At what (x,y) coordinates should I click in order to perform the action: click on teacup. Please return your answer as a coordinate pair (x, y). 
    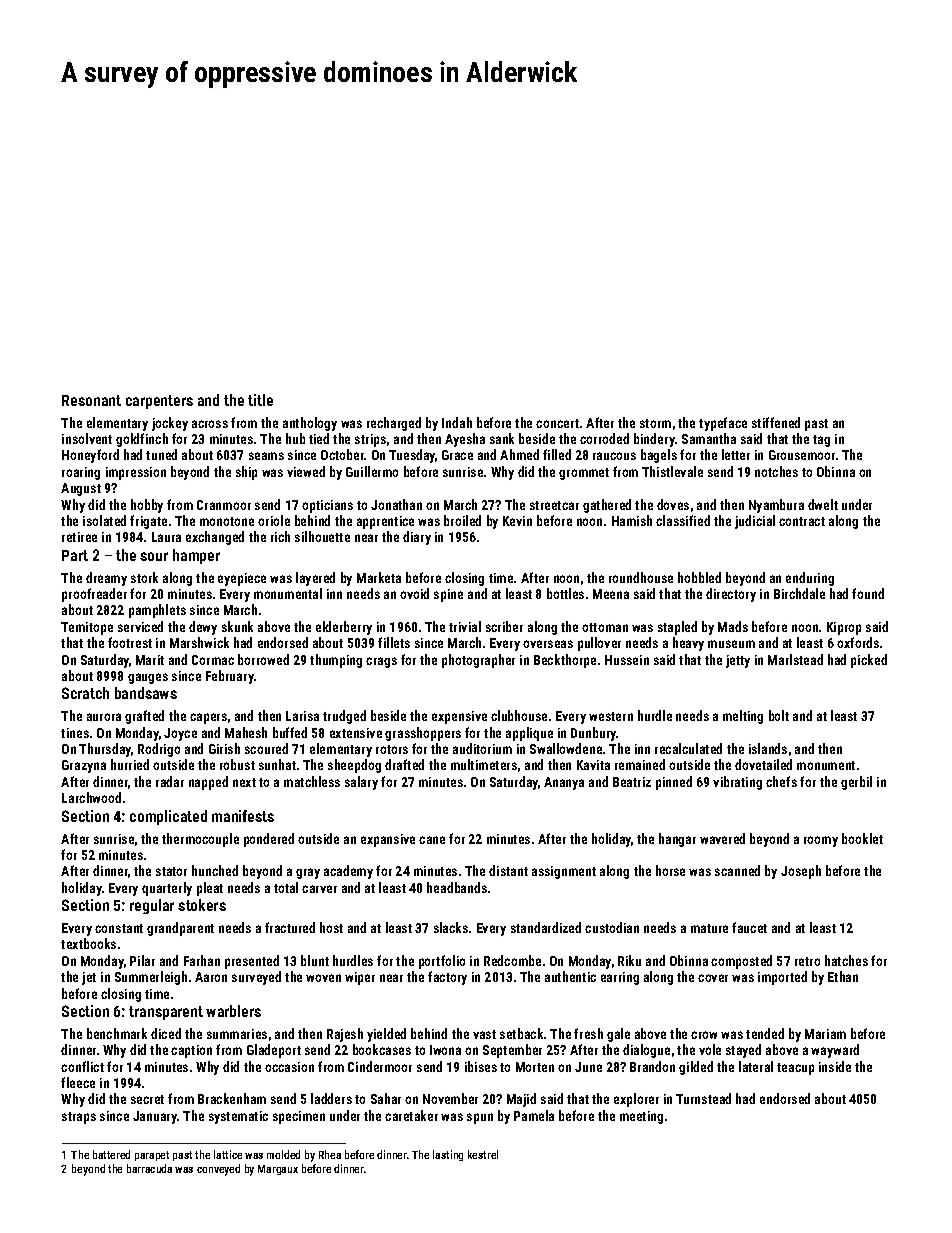
    Looking at the image, I should click on (795, 1069).
